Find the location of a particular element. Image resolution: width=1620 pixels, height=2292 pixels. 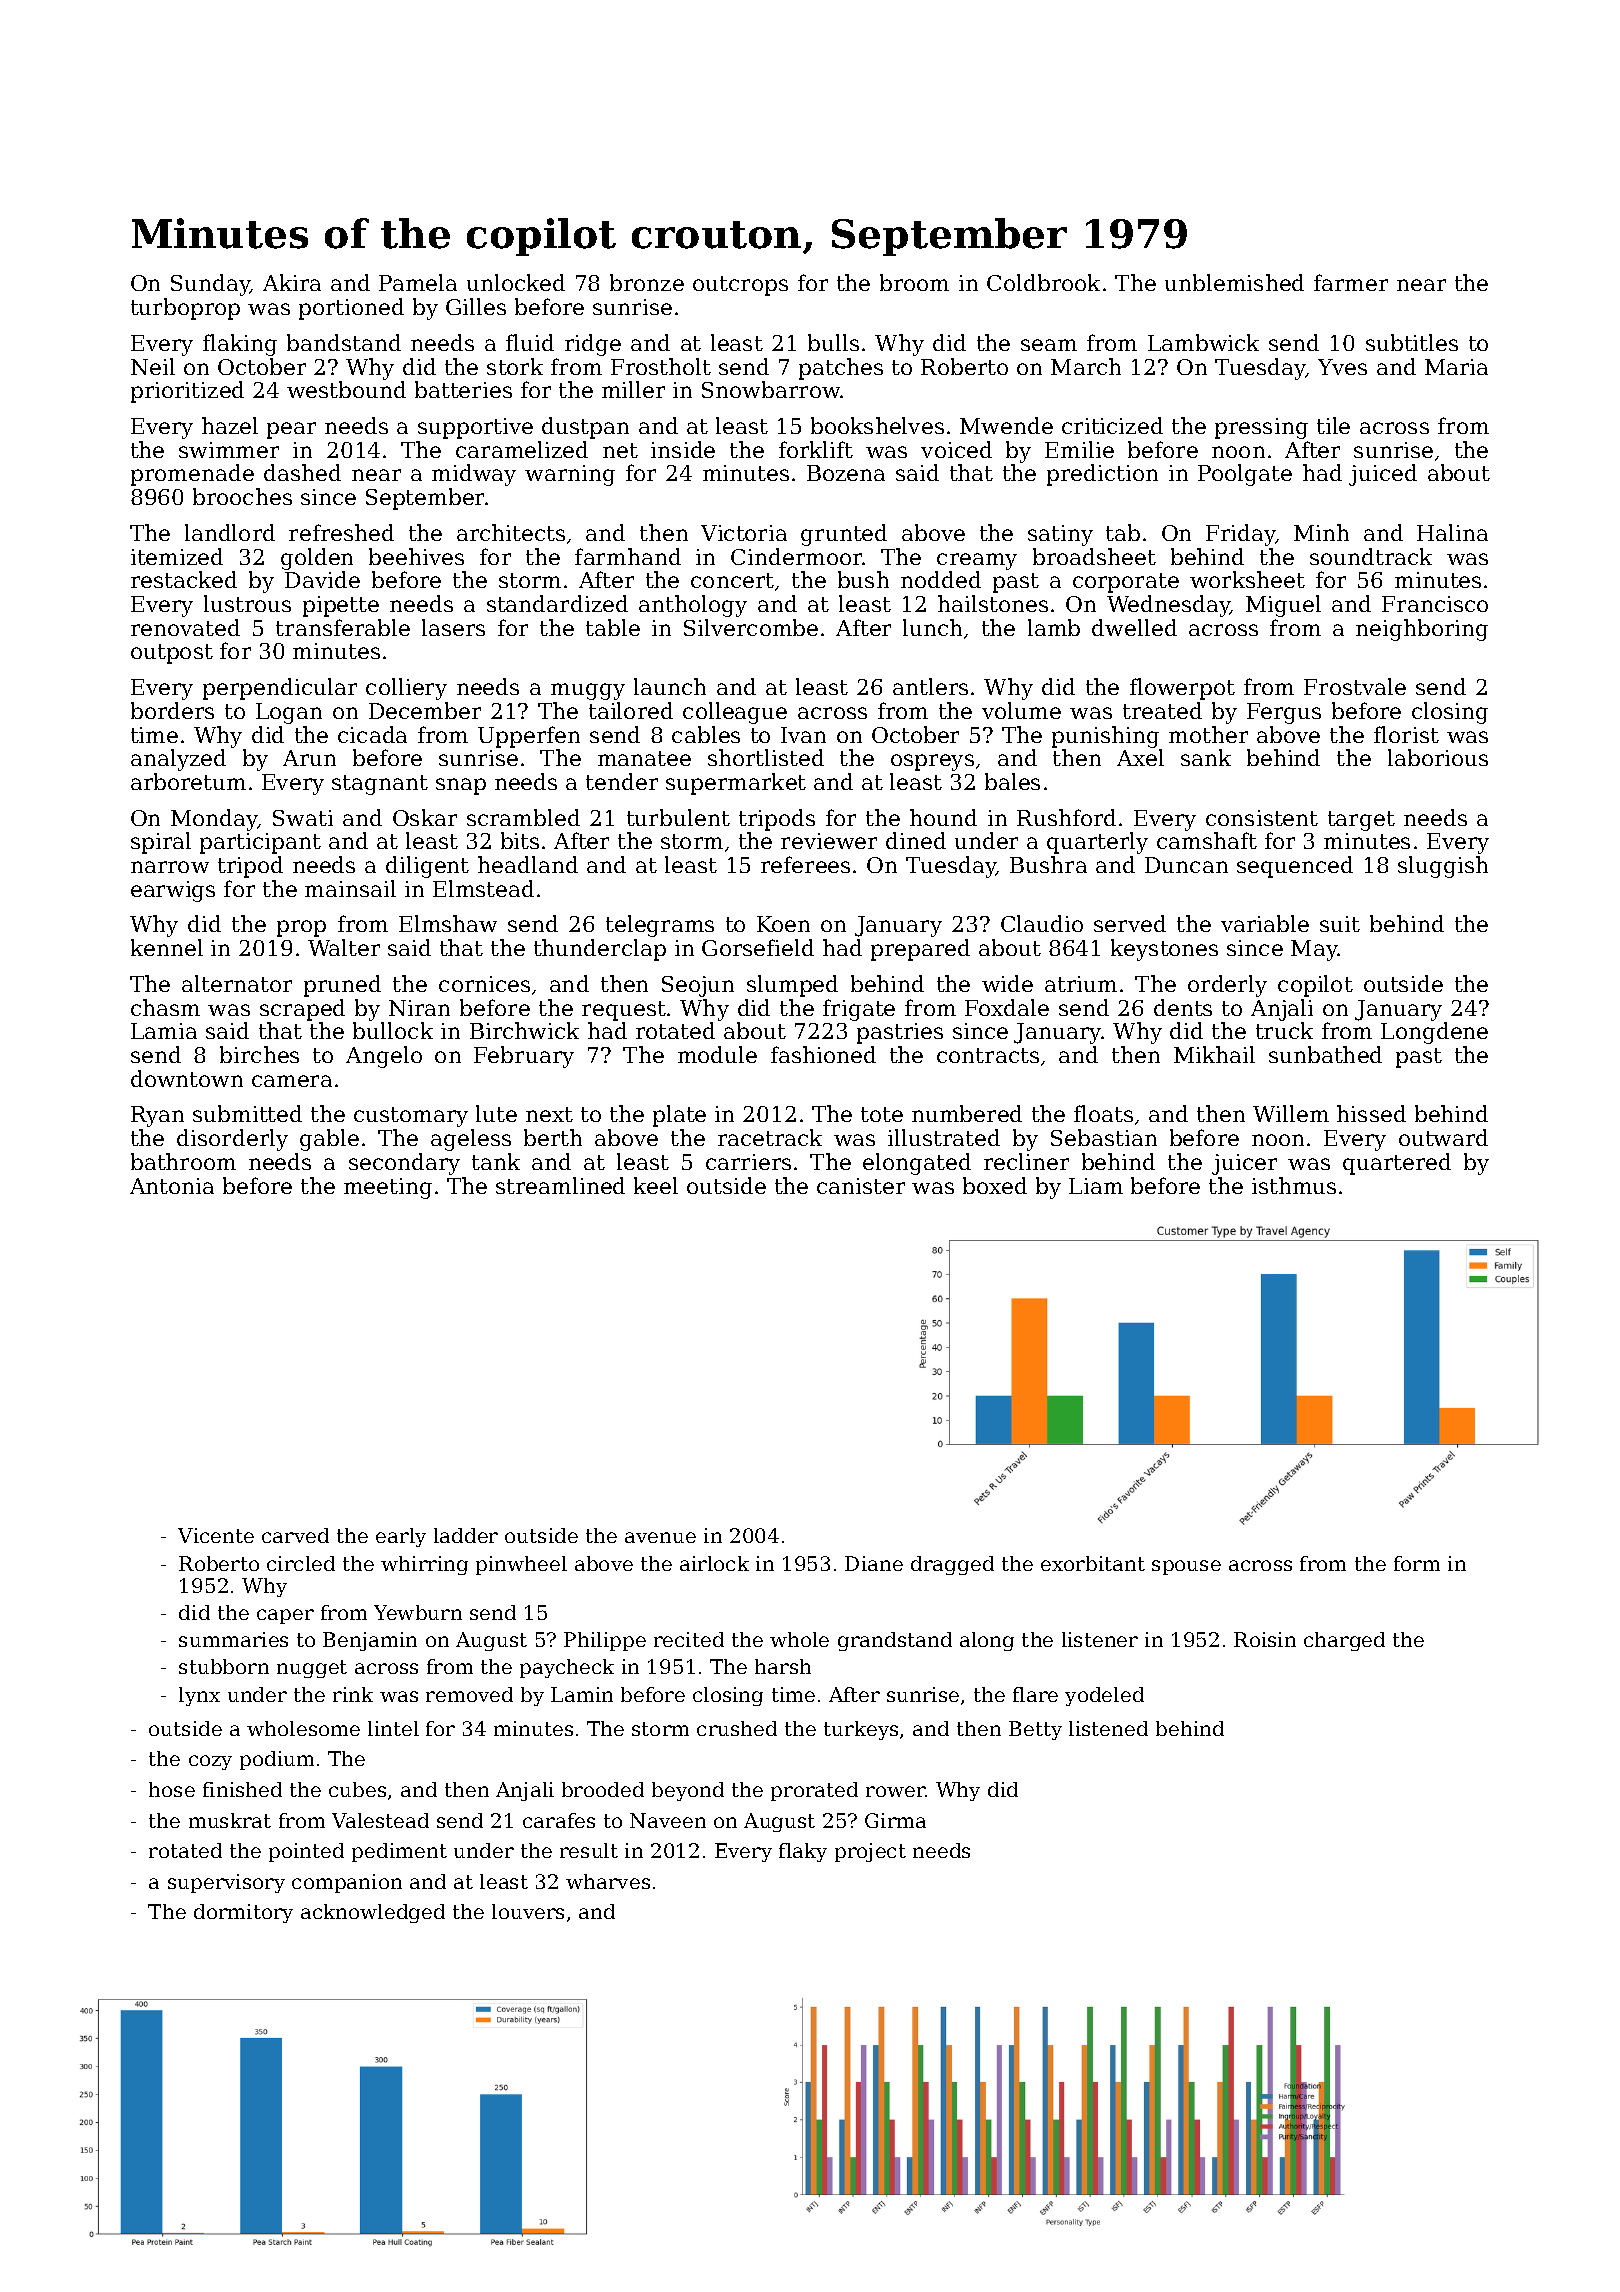

sluggish is located at coordinates (1443, 867).
